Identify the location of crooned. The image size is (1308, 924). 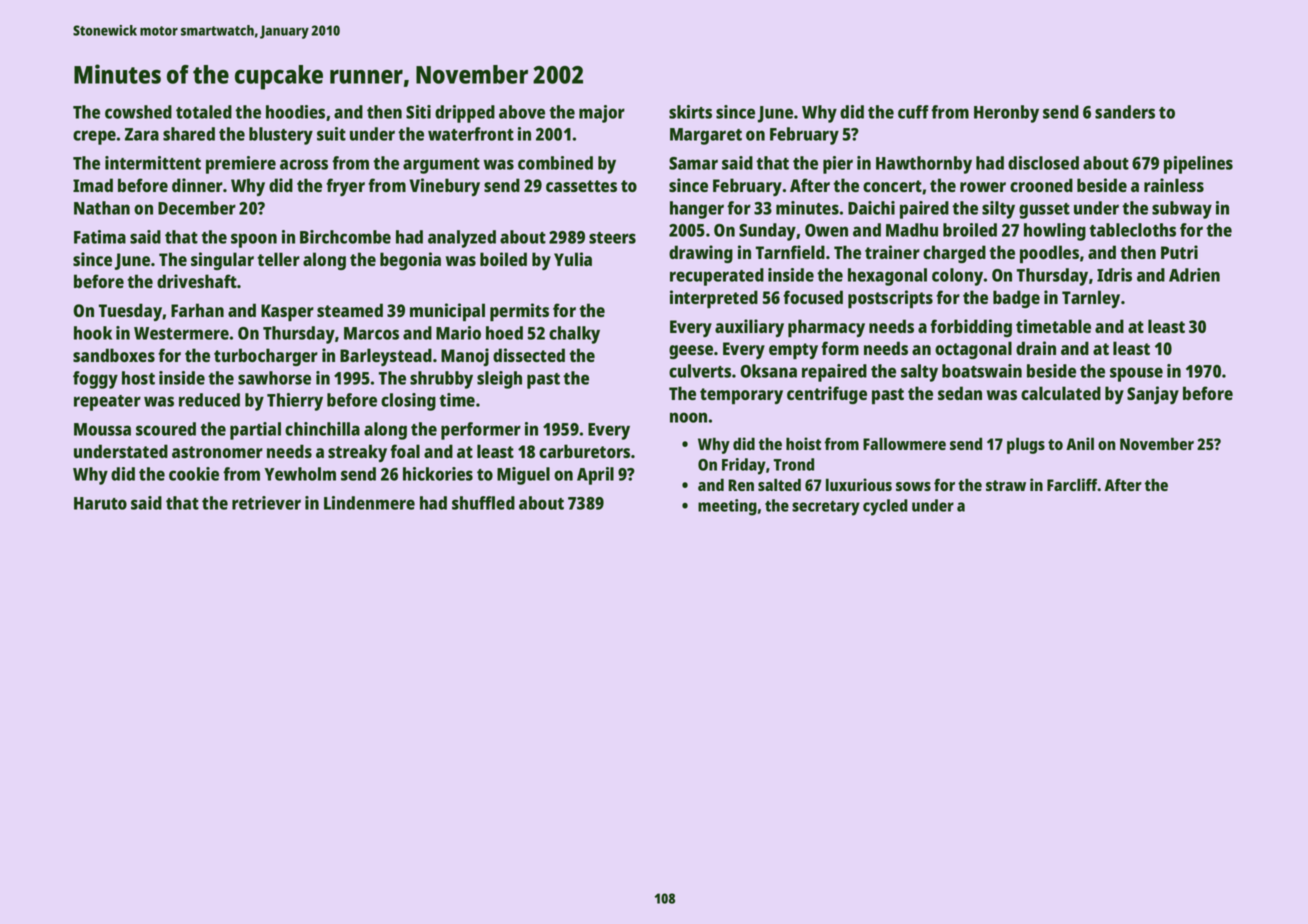
(1041, 185).
